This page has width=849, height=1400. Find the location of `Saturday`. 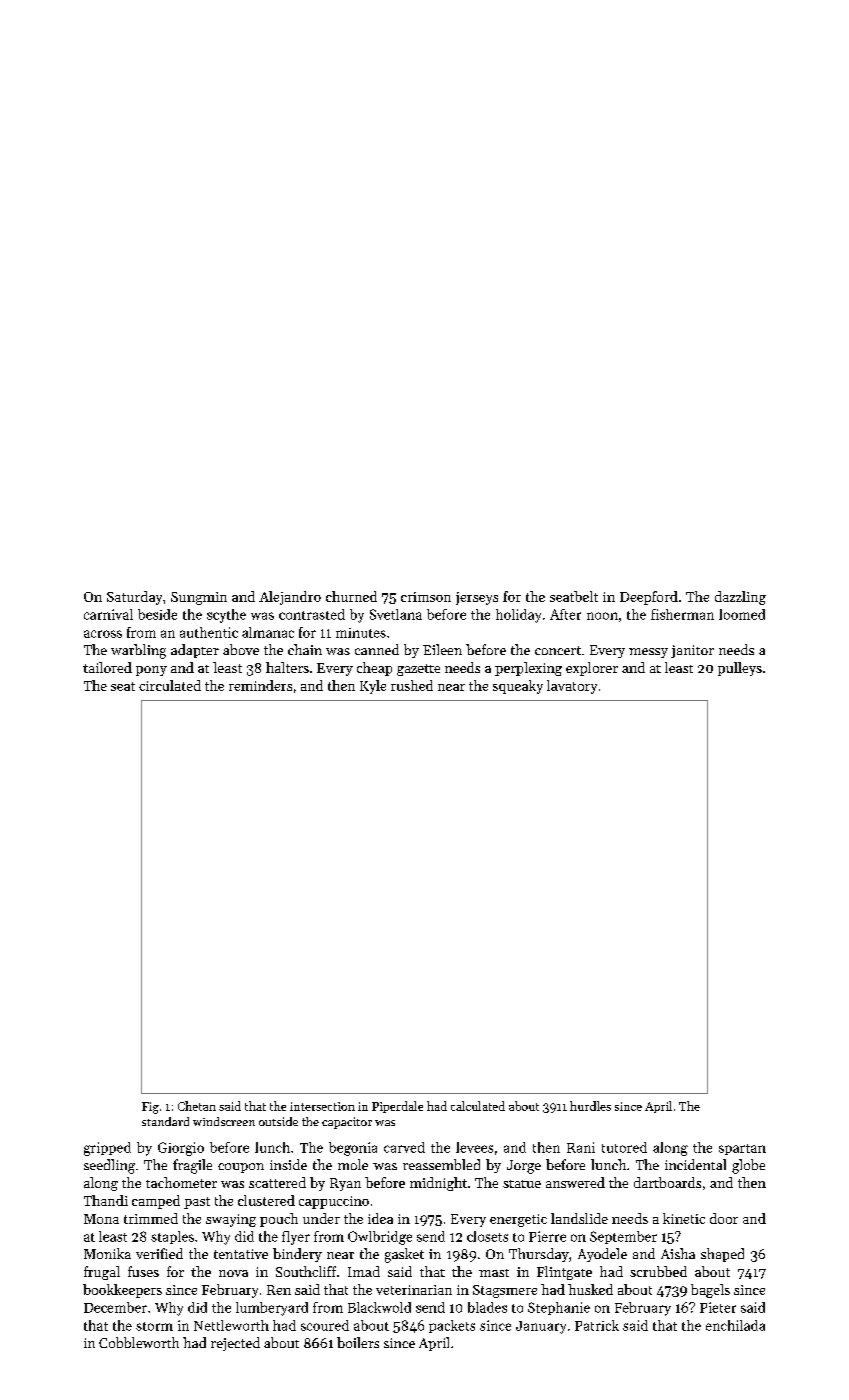

Saturday is located at coordinates (134, 598).
